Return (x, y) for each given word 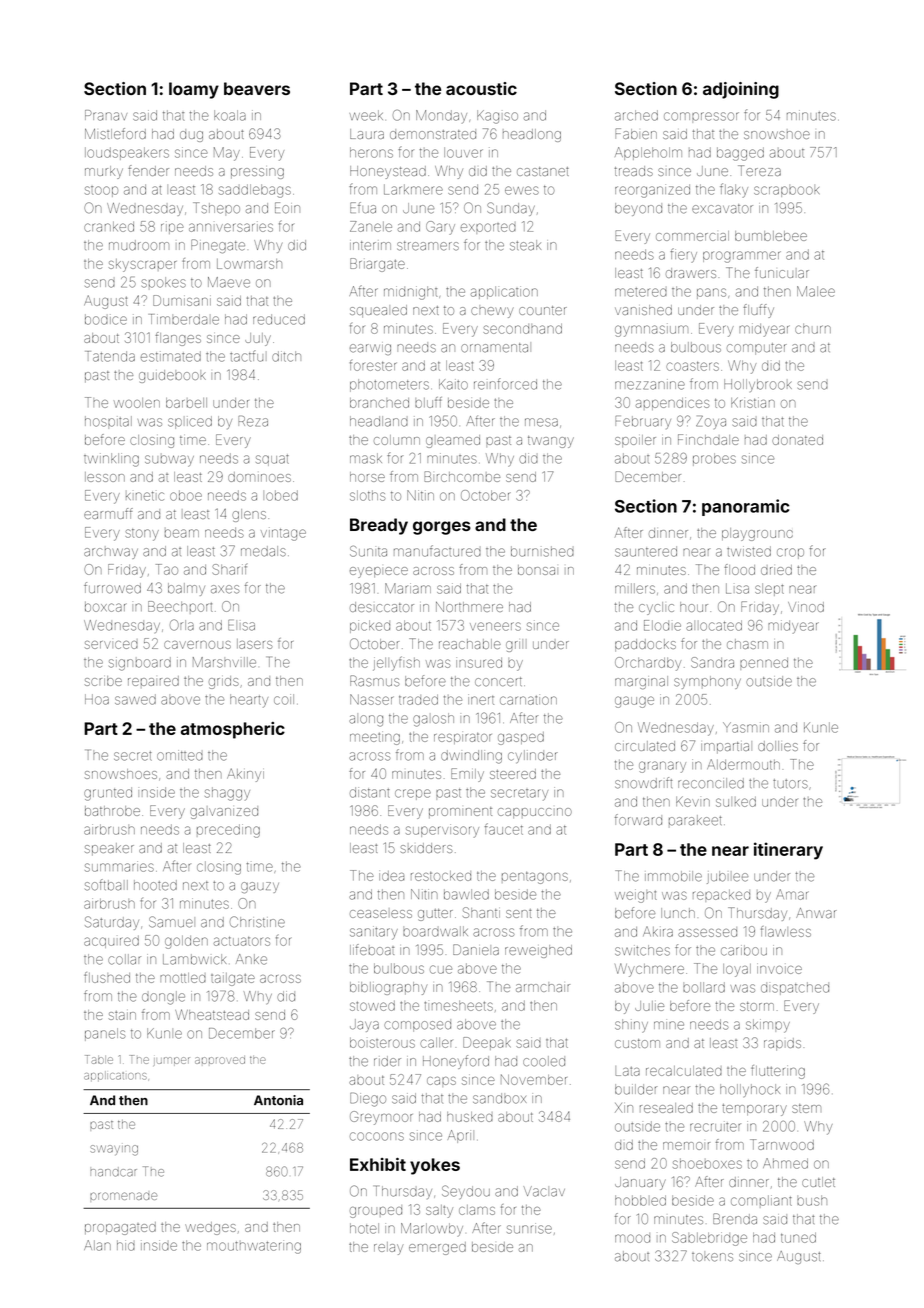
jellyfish (396, 663)
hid (126, 1245)
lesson (105, 477)
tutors (790, 784)
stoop (101, 191)
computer (757, 349)
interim (370, 246)
